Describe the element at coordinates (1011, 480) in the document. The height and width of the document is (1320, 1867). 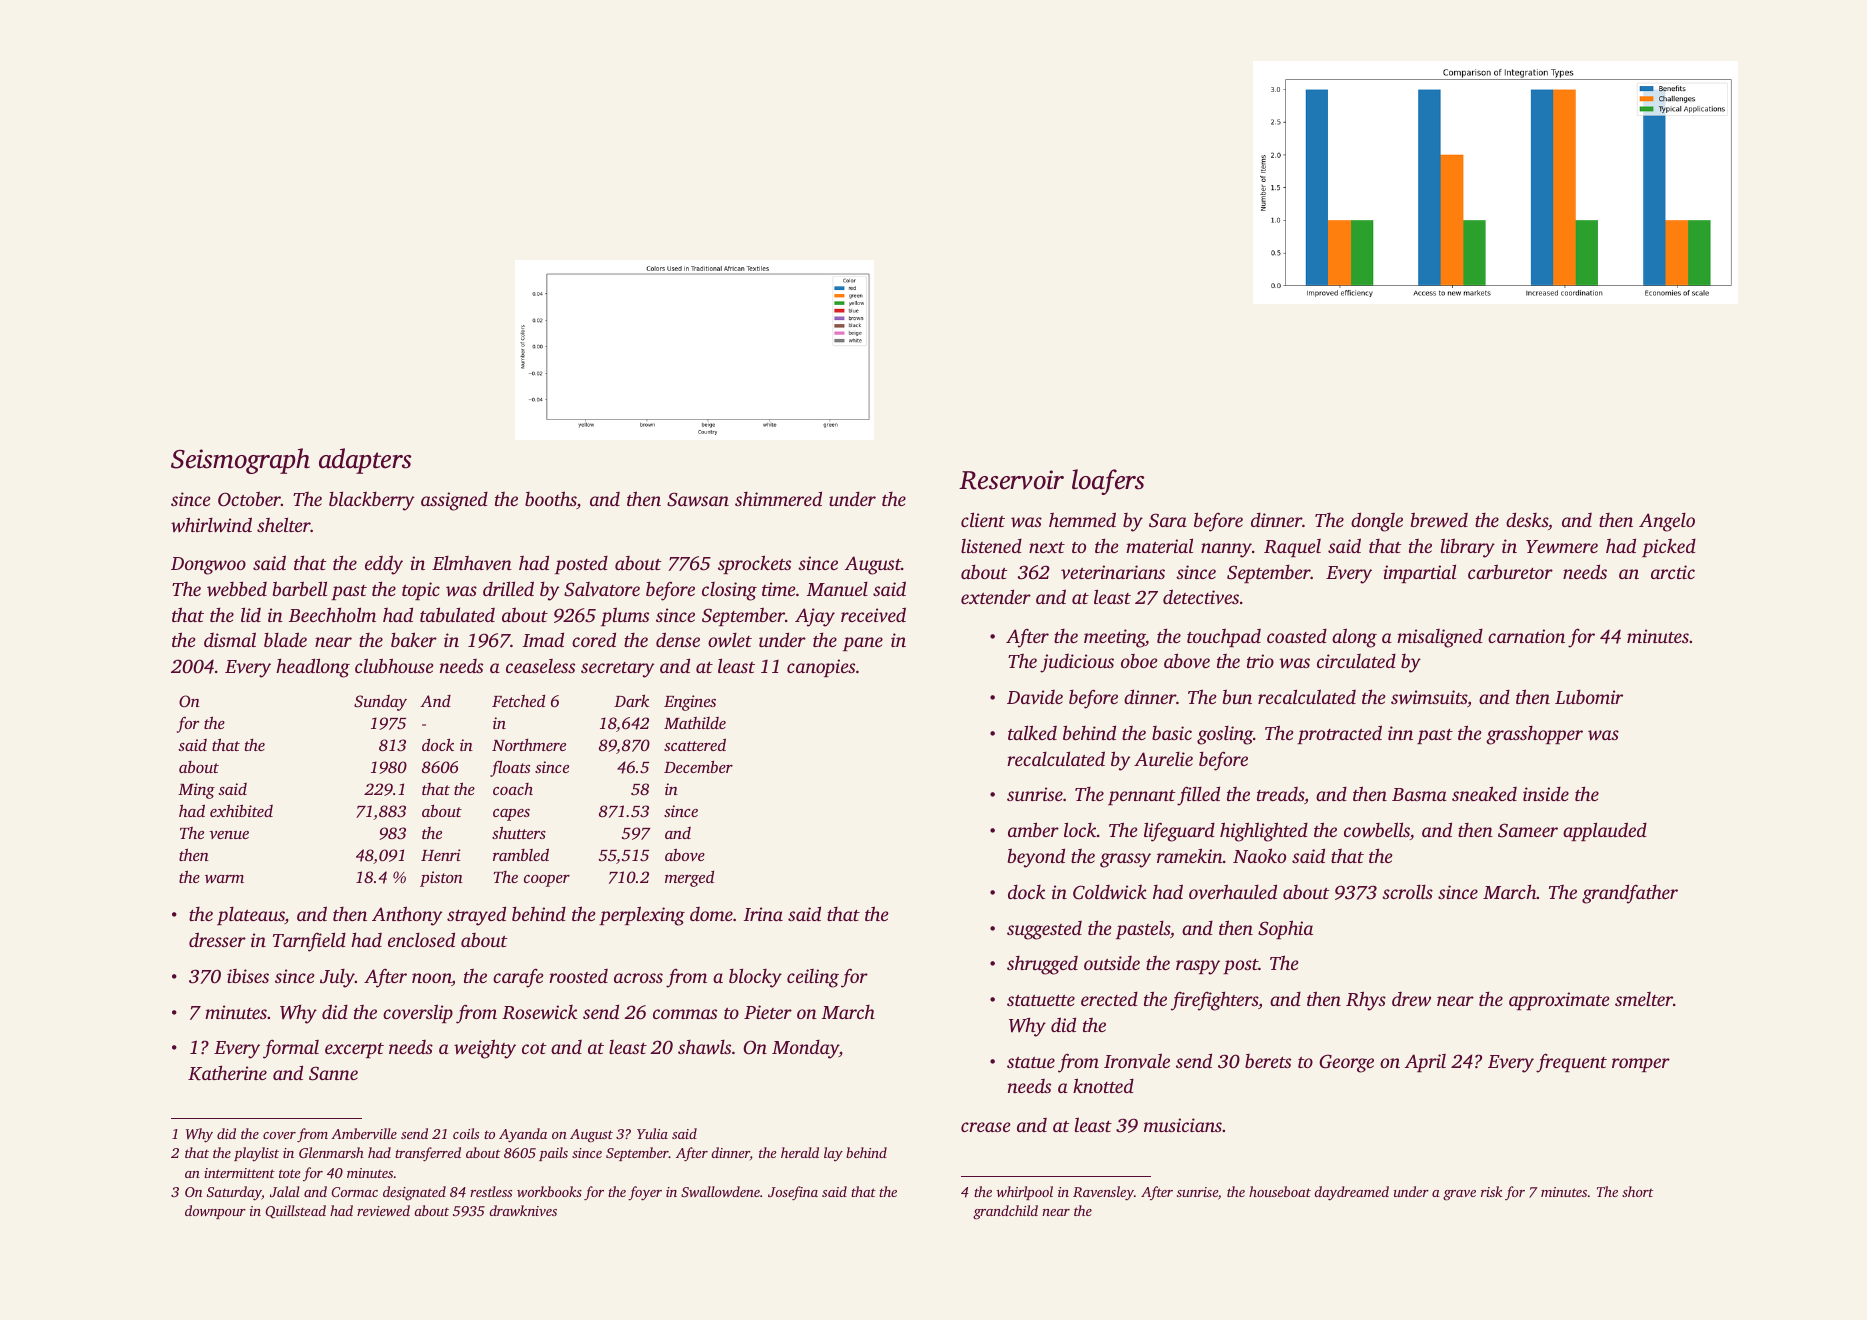
I see `Reservoir` at that location.
